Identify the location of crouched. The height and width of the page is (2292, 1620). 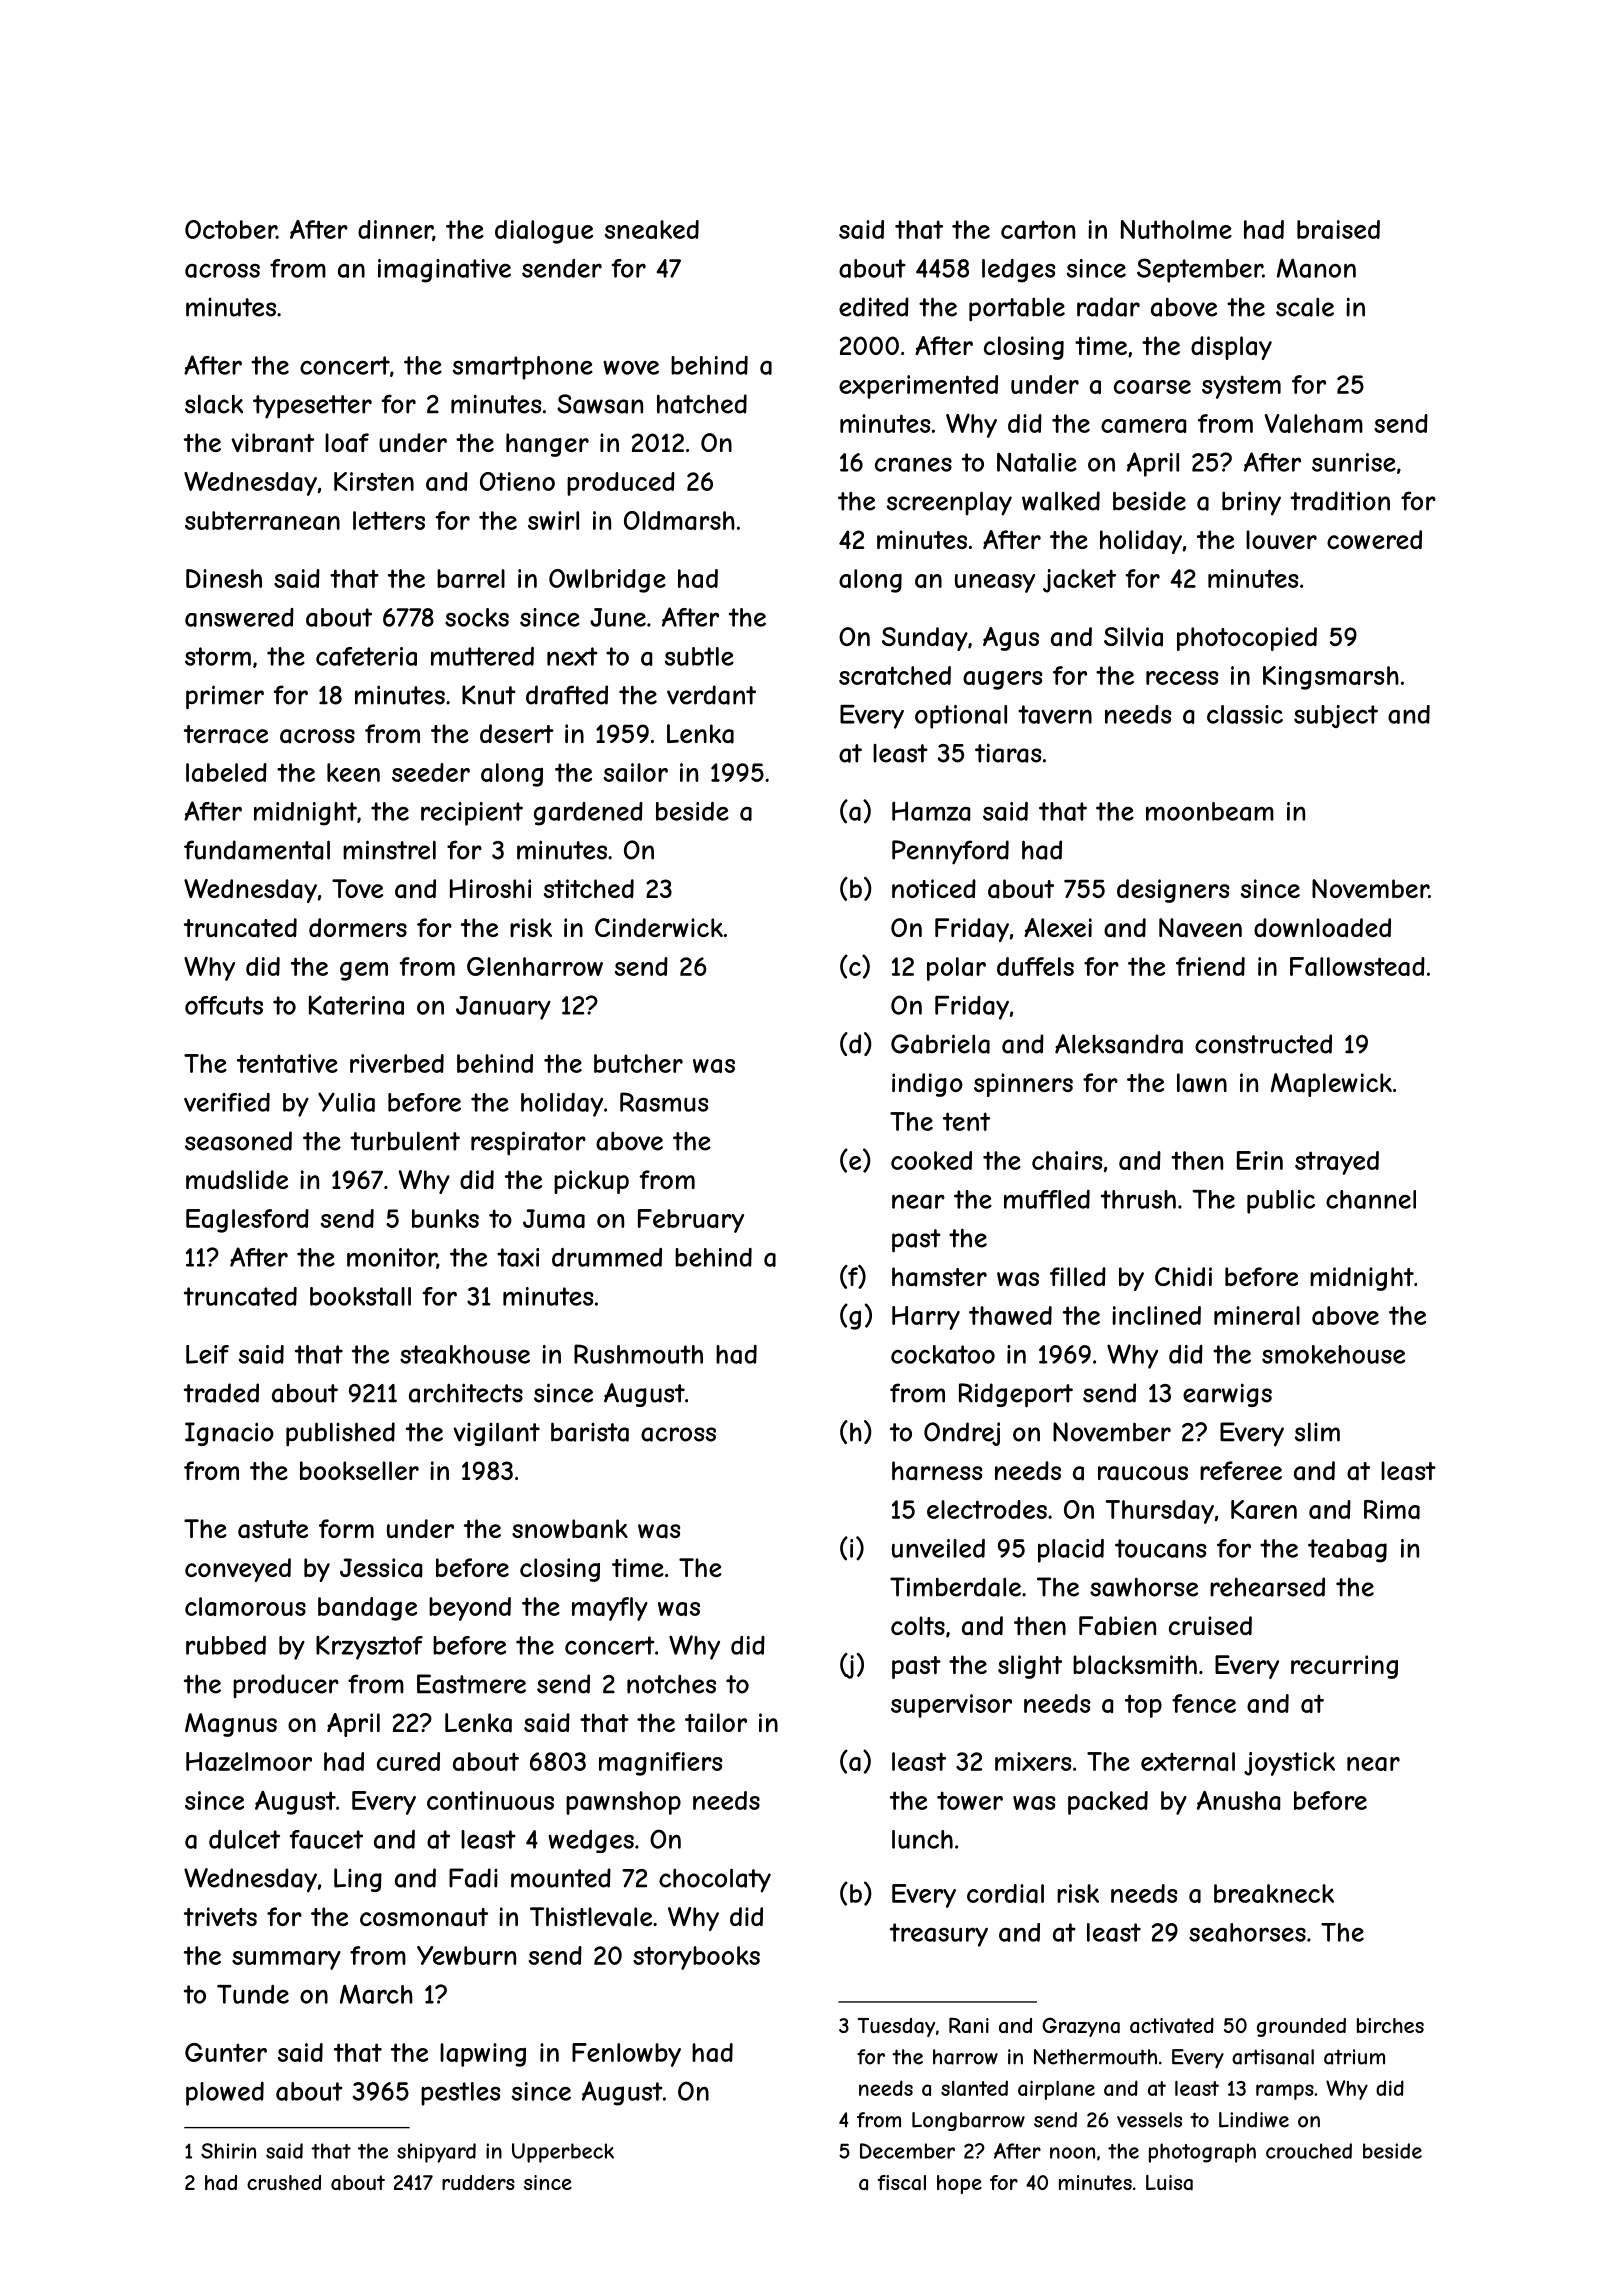
(1309, 2151).
